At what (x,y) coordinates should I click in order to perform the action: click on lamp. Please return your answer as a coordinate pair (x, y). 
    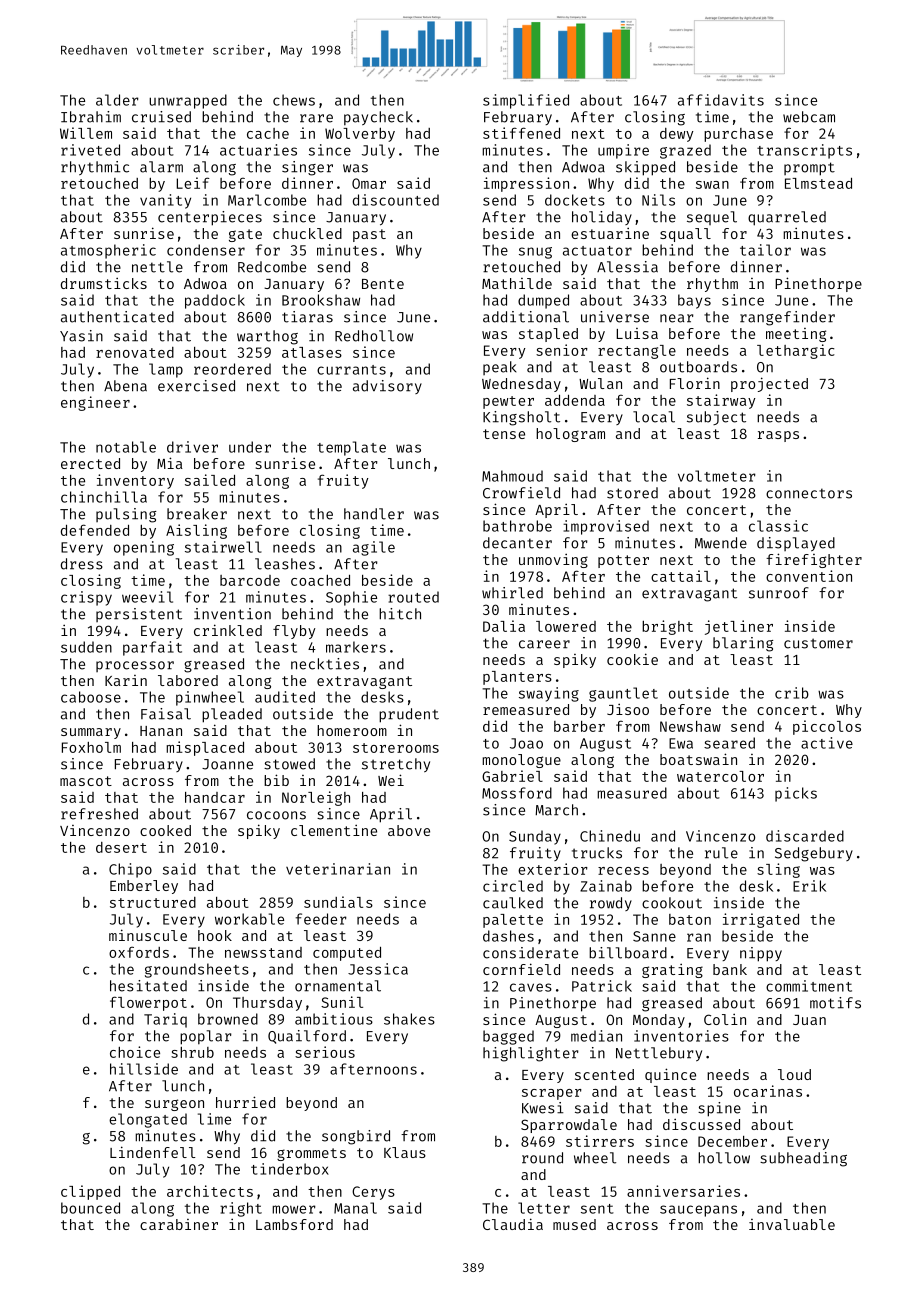
    Looking at the image, I should click on (166, 370).
